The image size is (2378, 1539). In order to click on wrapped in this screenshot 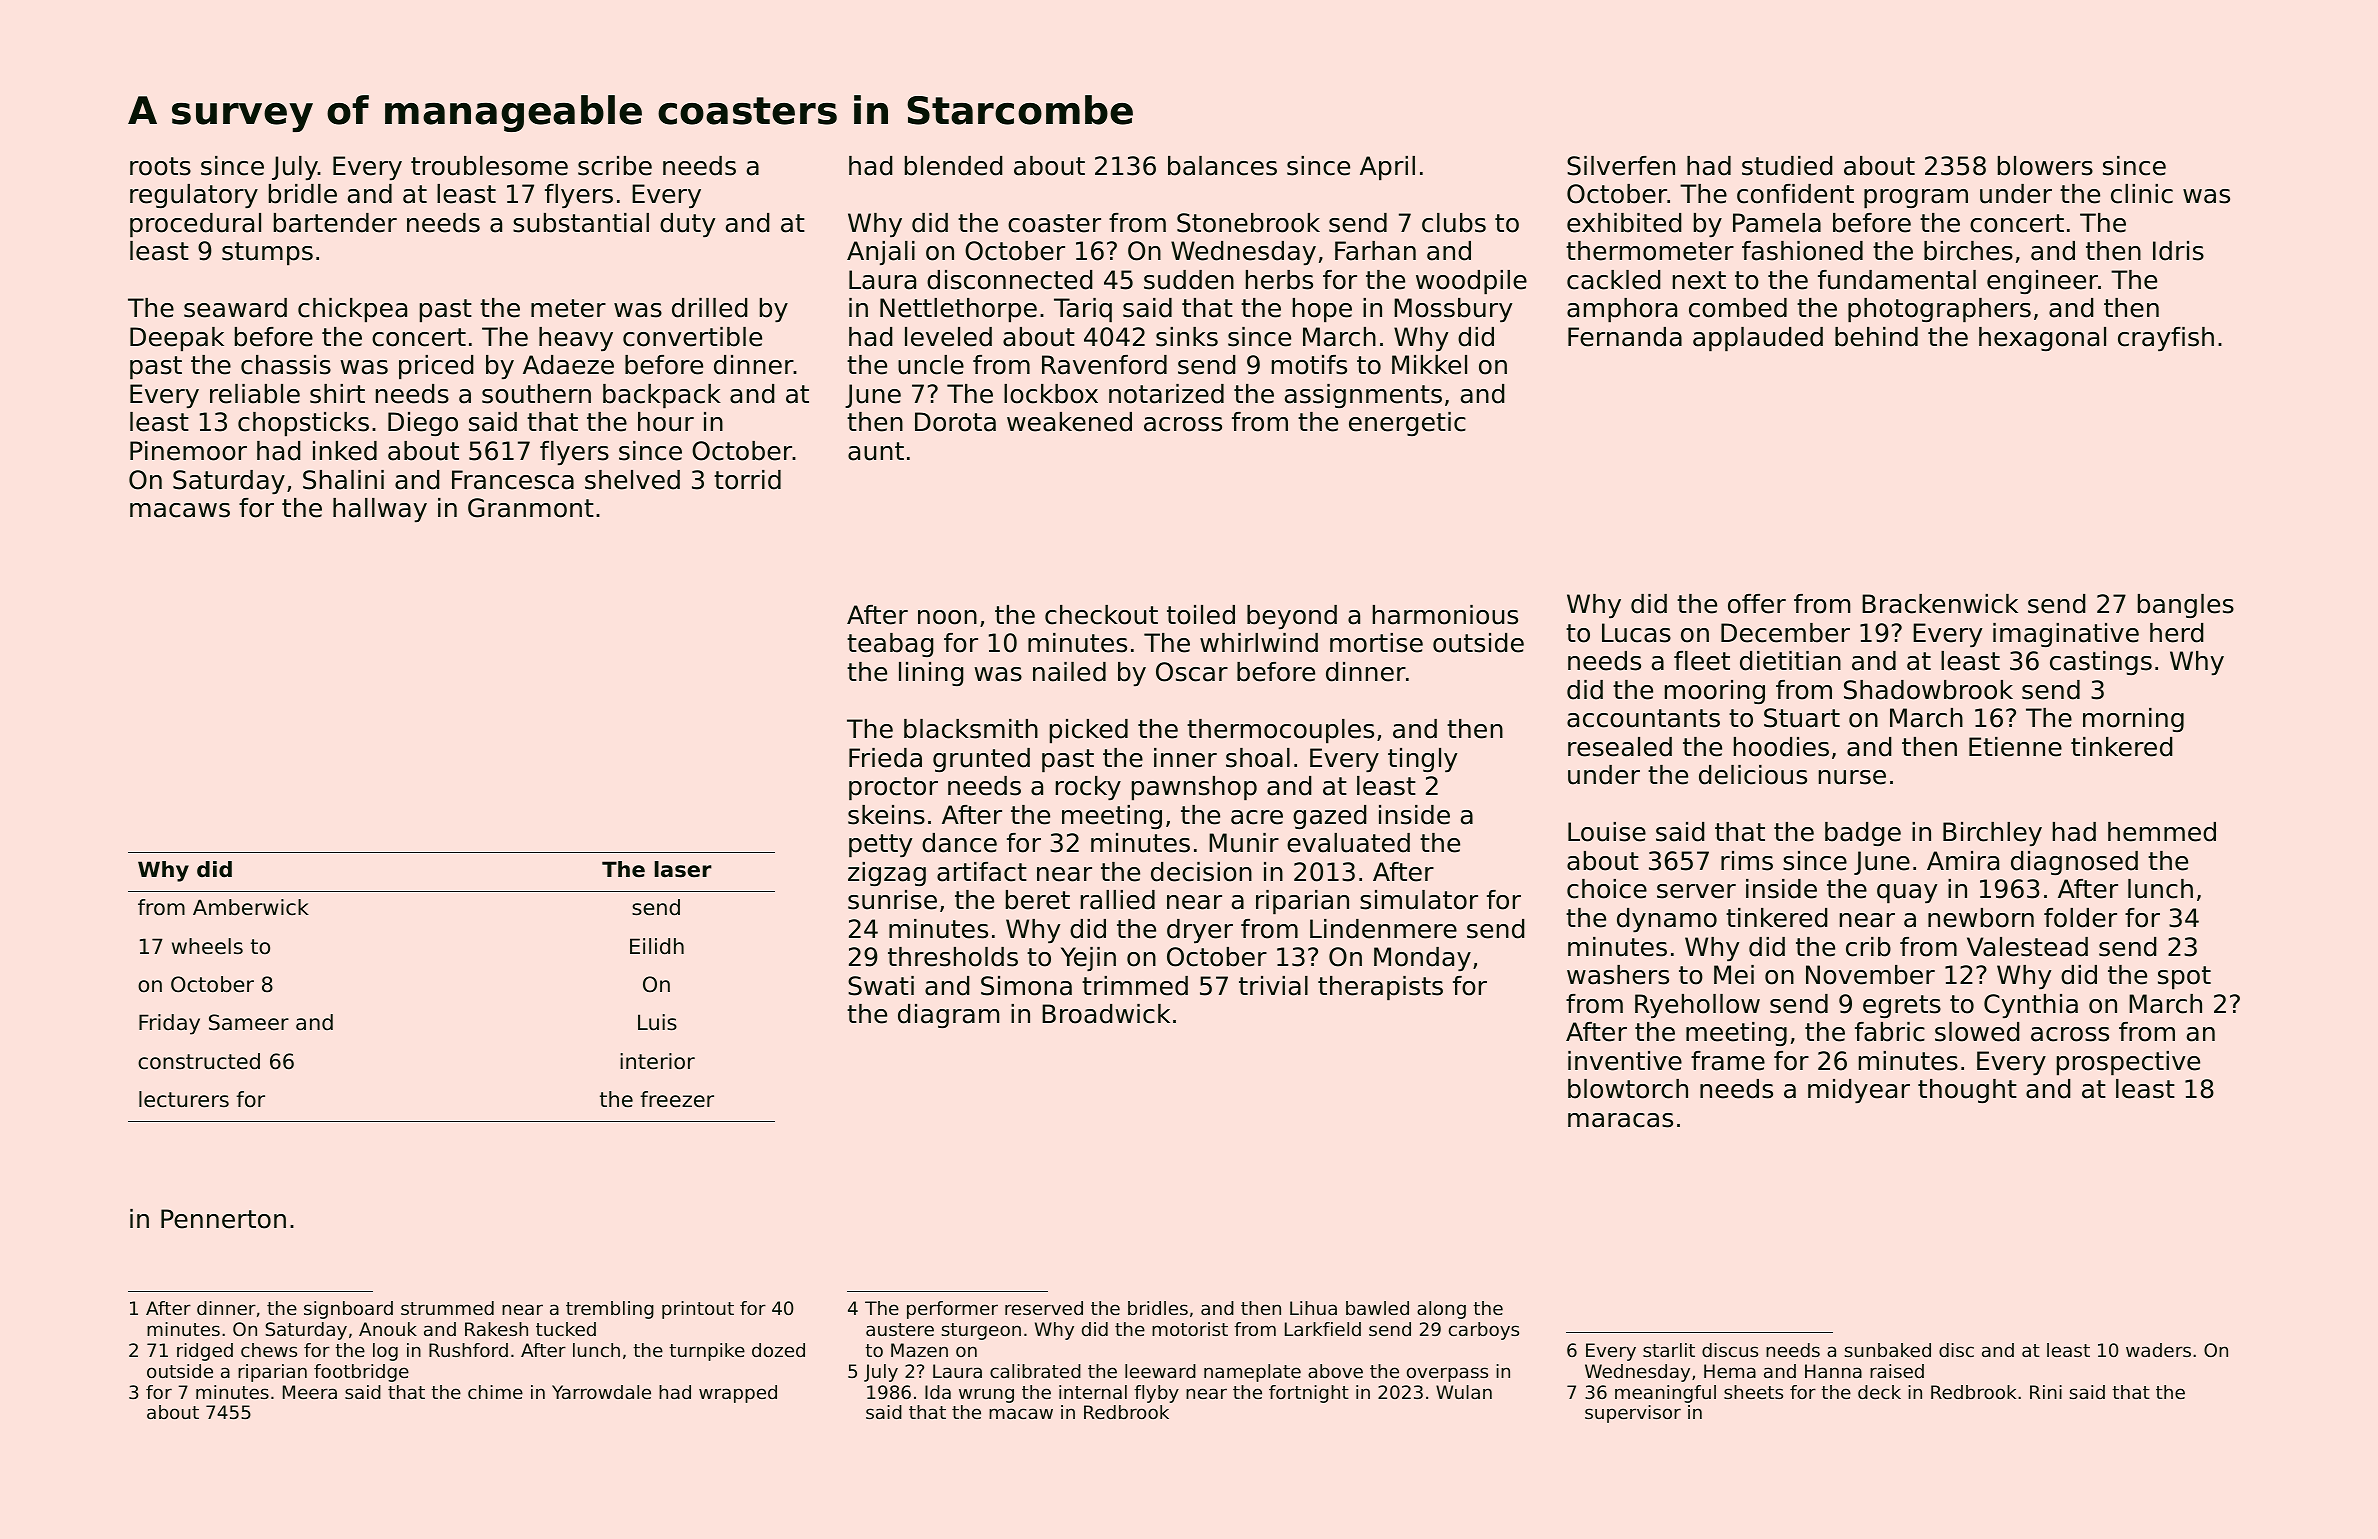, I will do `click(738, 1394)`.
